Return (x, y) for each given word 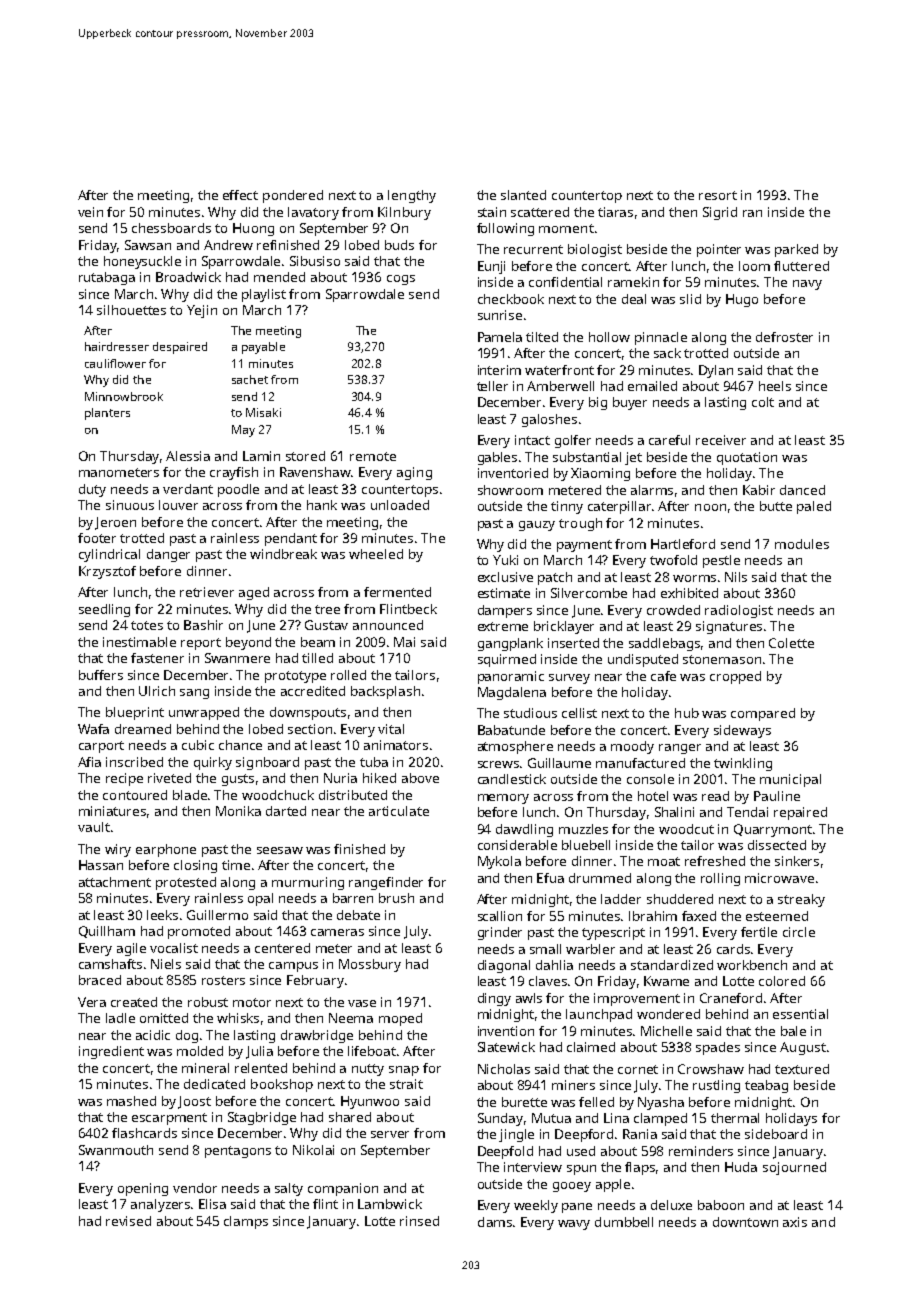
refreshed (715, 861)
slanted (523, 195)
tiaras (615, 212)
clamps (246, 1222)
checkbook (511, 299)
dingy (494, 999)
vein (90, 212)
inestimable (139, 642)
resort (718, 195)
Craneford (731, 998)
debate (358, 915)
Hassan (101, 865)
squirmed (507, 660)
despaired (180, 348)
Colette (791, 643)
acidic (153, 1035)
